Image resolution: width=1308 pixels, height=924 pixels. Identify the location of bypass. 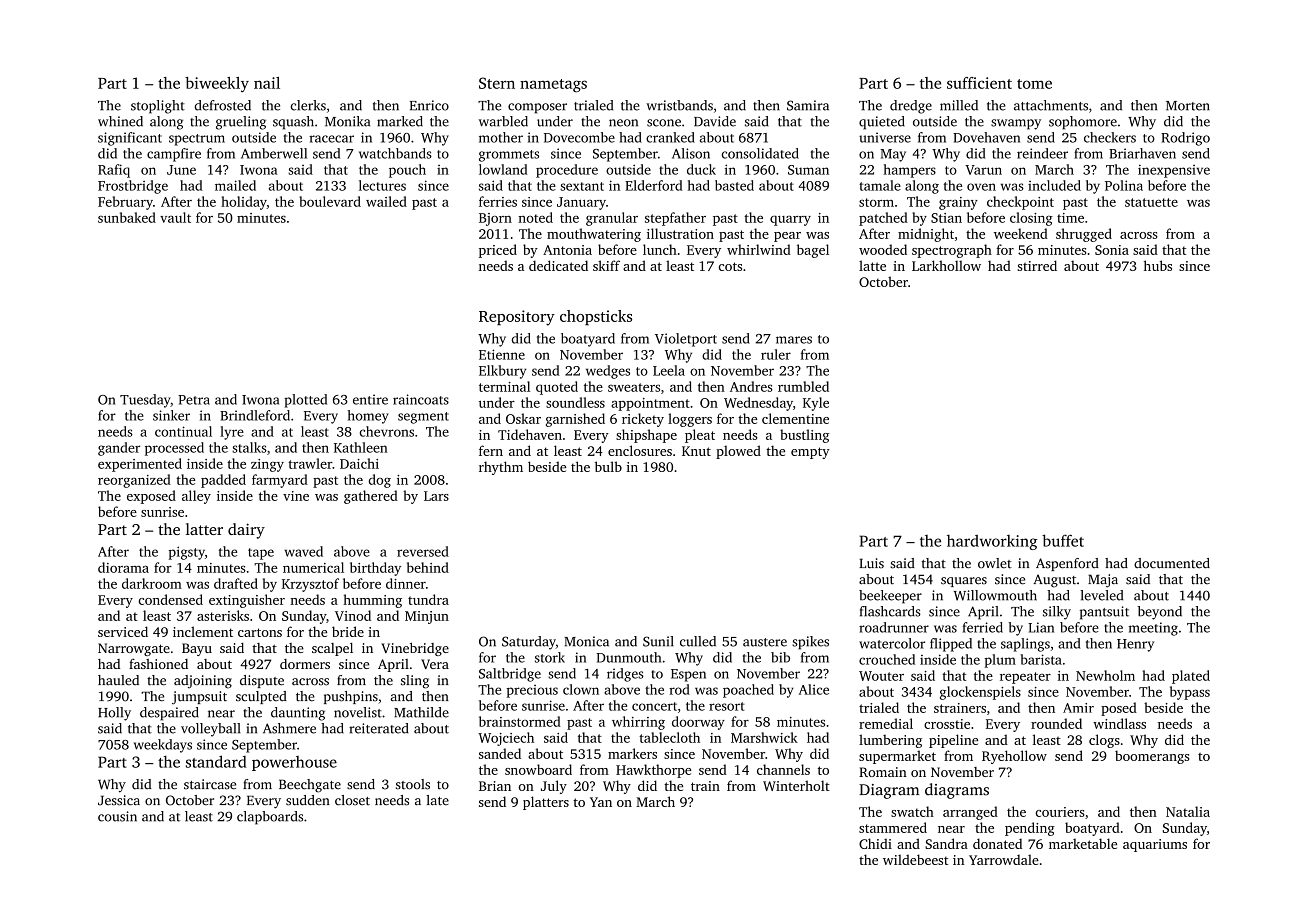
(1190, 693).
